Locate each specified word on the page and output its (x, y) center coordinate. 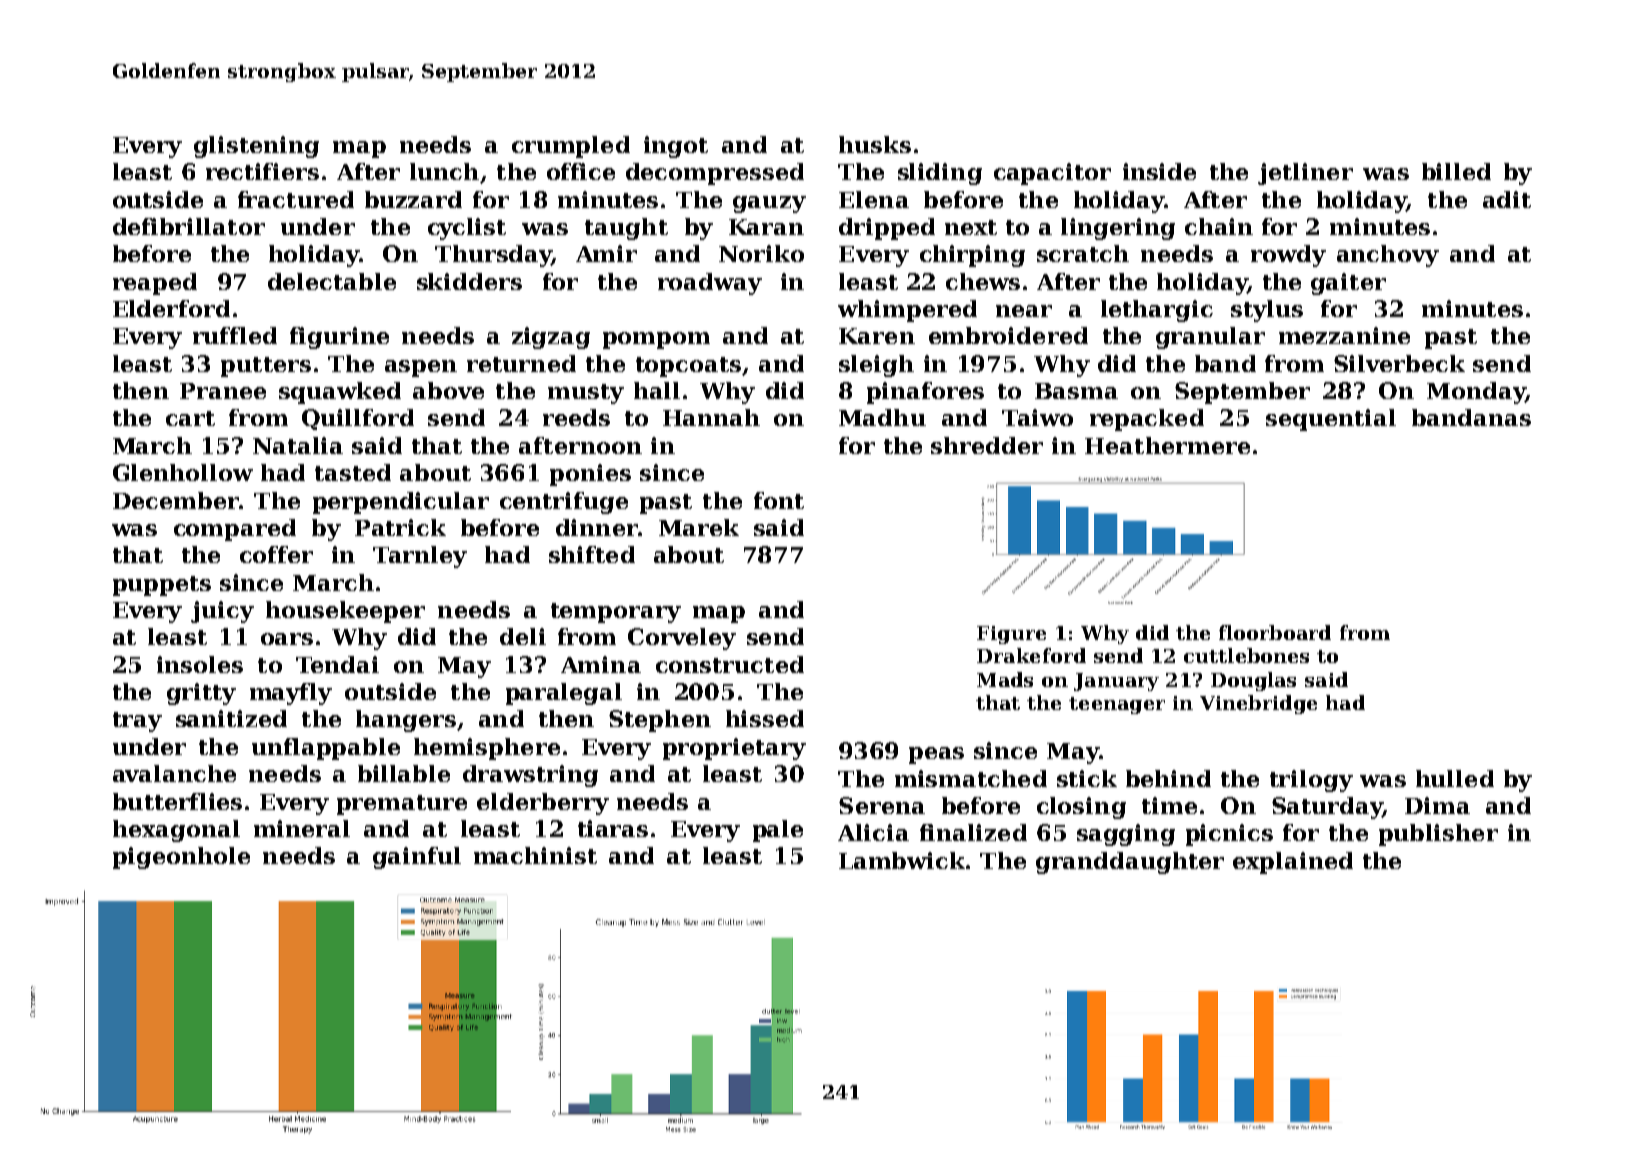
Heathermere (1167, 445)
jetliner (1305, 174)
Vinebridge (1258, 704)
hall (657, 390)
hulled (1455, 778)
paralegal (564, 694)
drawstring (530, 776)
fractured (296, 199)
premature (402, 805)
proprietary (734, 749)
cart (190, 418)
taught (626, 229)
